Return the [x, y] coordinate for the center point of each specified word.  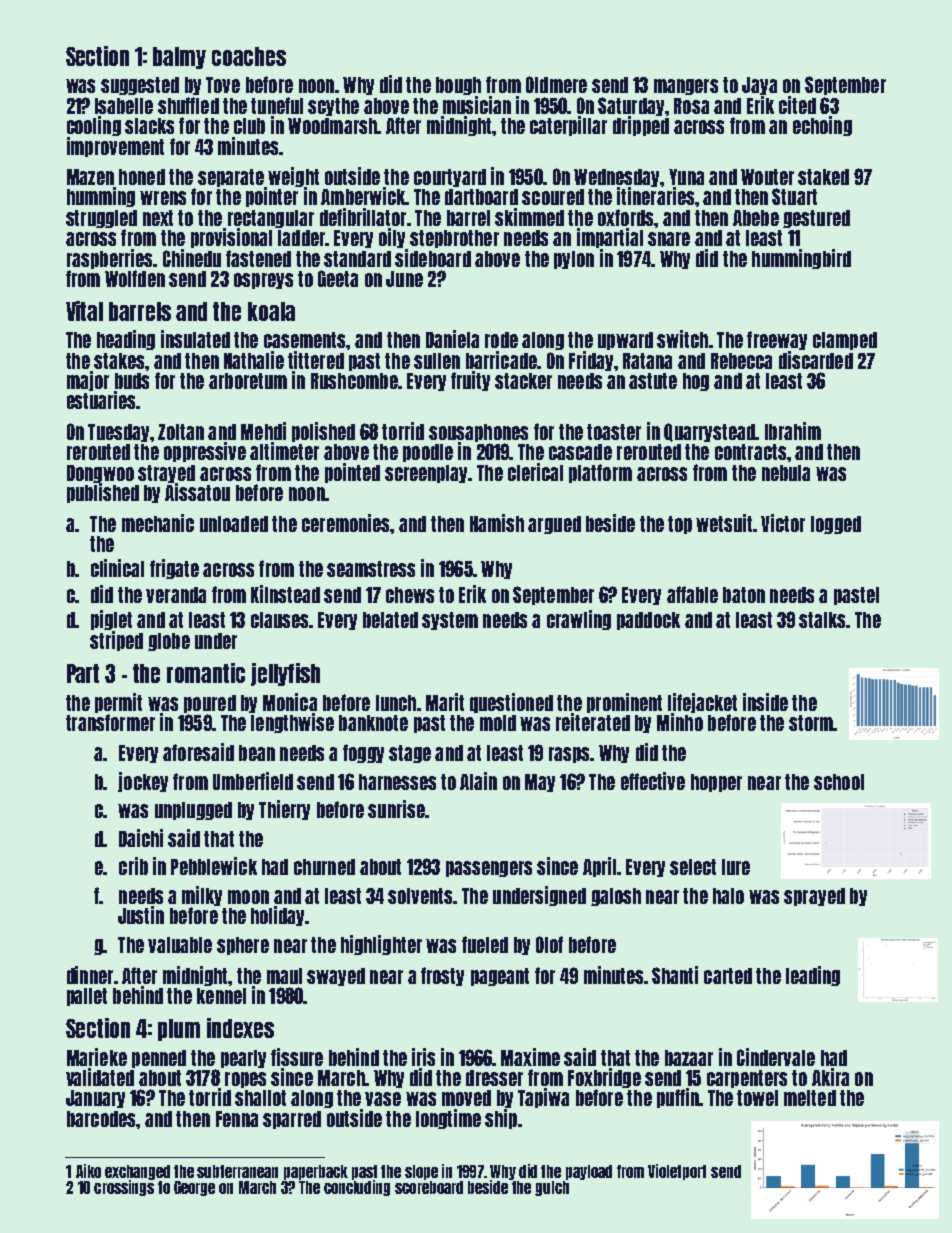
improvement [115, 147]
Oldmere [556, 84]
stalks [822, 620]
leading [813, 976]
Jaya [759, 86]
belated [390, 620]
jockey [143, 782]
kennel [221, 996]
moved [466, 1098]
